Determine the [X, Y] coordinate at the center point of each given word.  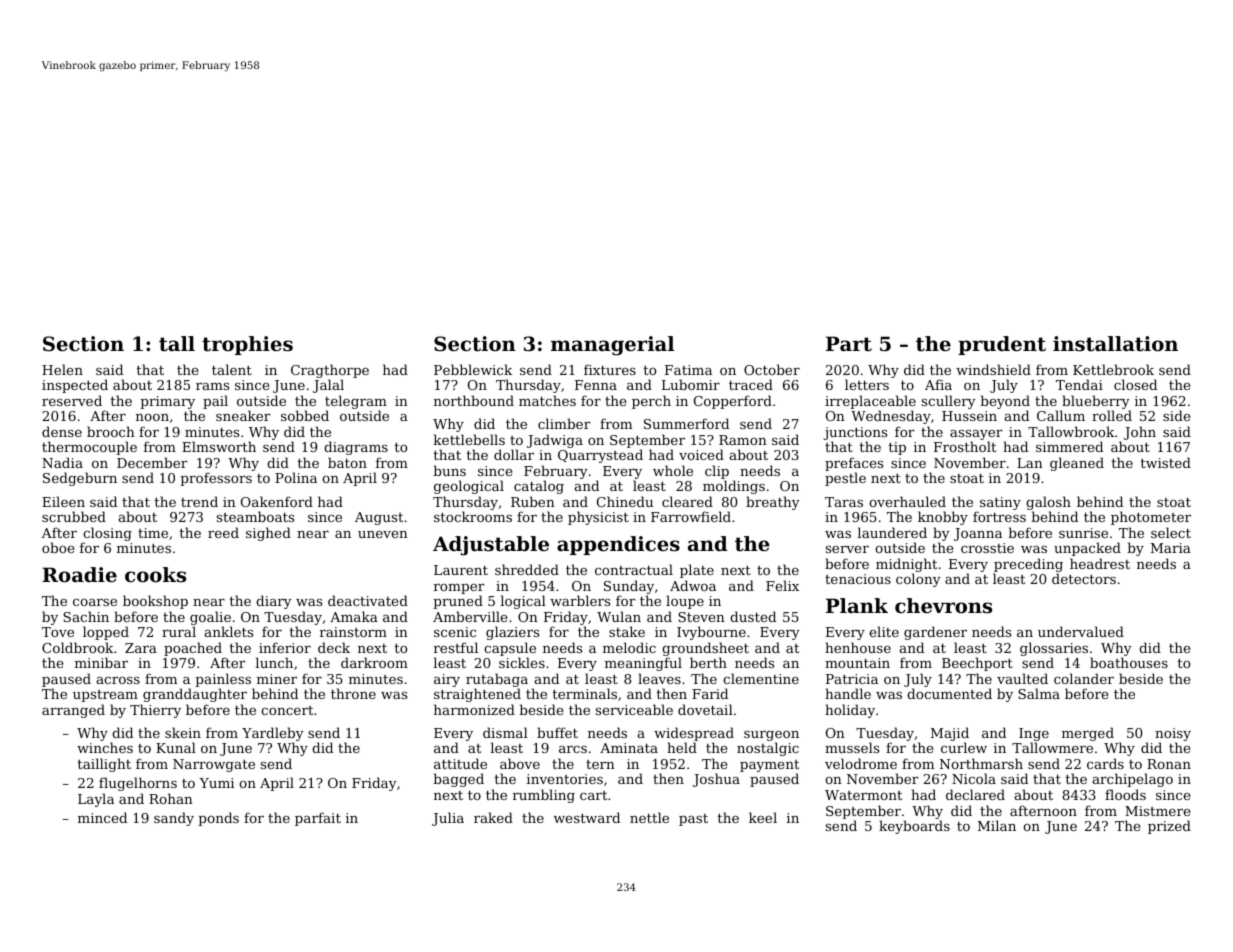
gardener [935, 633]
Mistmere [1157, 811]
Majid [950, 735]
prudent [1002, 345]
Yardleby [273, 735]
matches [547, 400]
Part [849, 344]
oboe [58, 547]
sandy [174, 819]
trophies [247, 345]
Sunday [629, 587]
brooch [111, 431]
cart [593, 795]
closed [1135, 384]
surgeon [771, 737]
